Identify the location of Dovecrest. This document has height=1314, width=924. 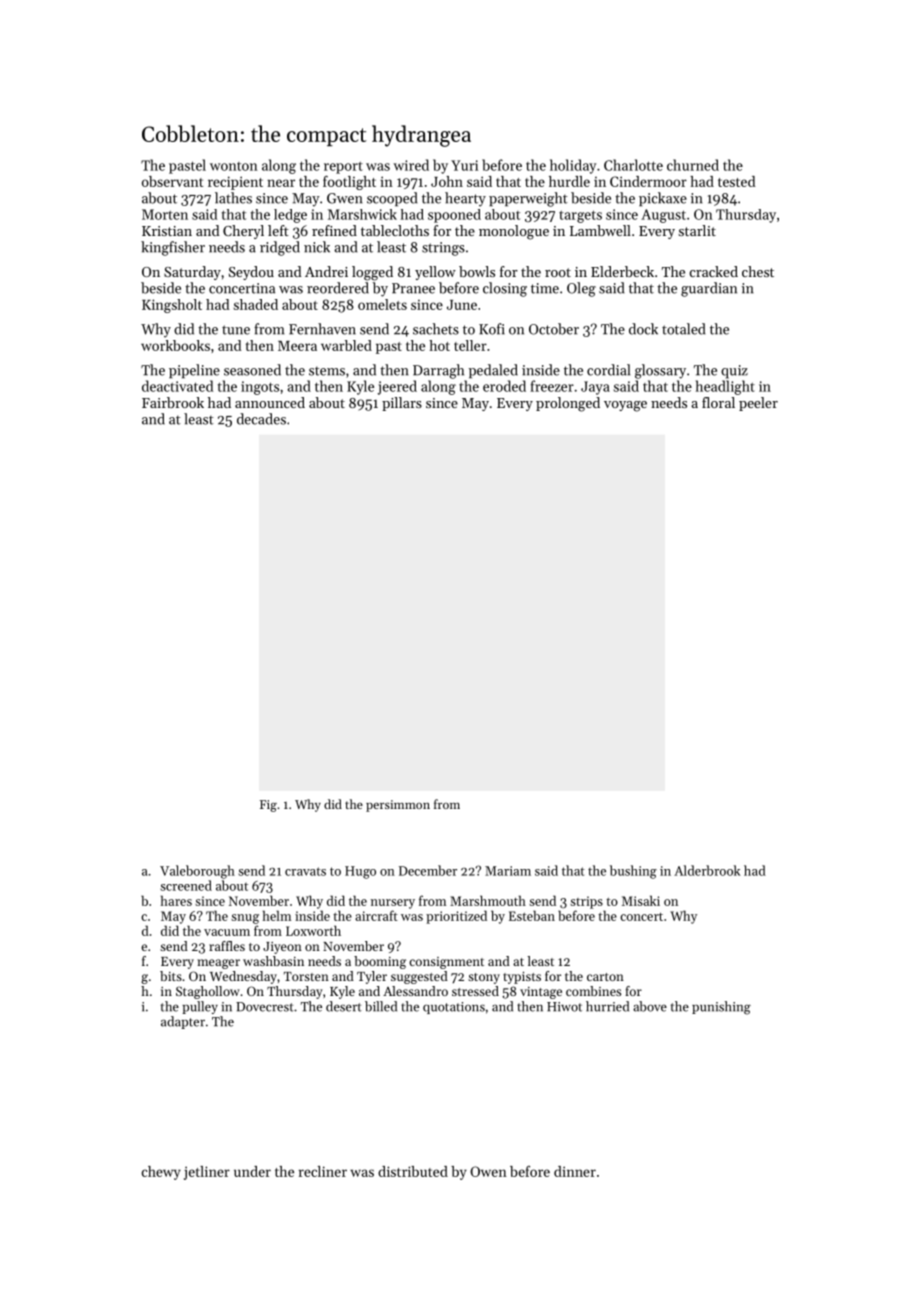
(265, 1007).
